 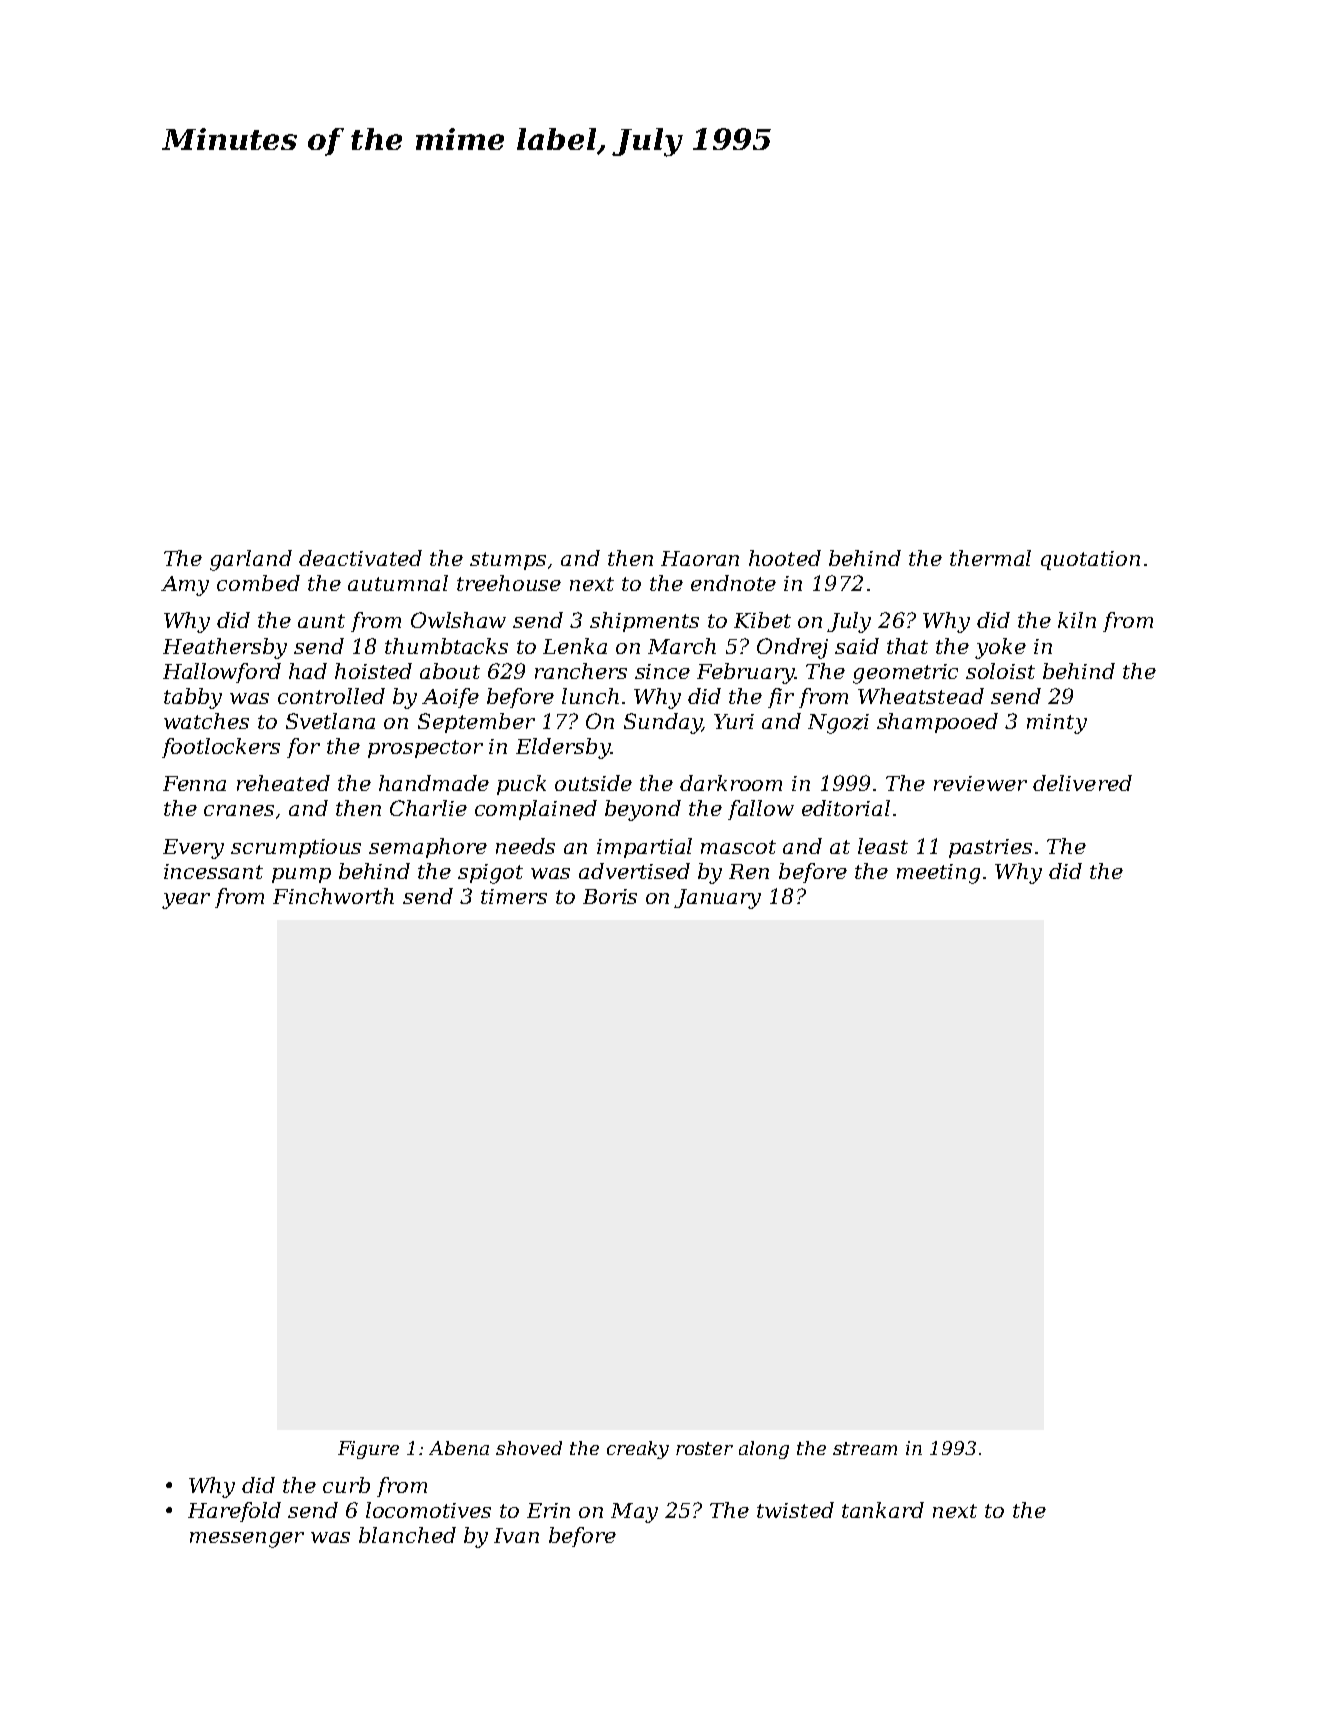 What do you see at coordinates (865, 1448) in the document?
I see `stream` at bounding box center [865, 1448].
